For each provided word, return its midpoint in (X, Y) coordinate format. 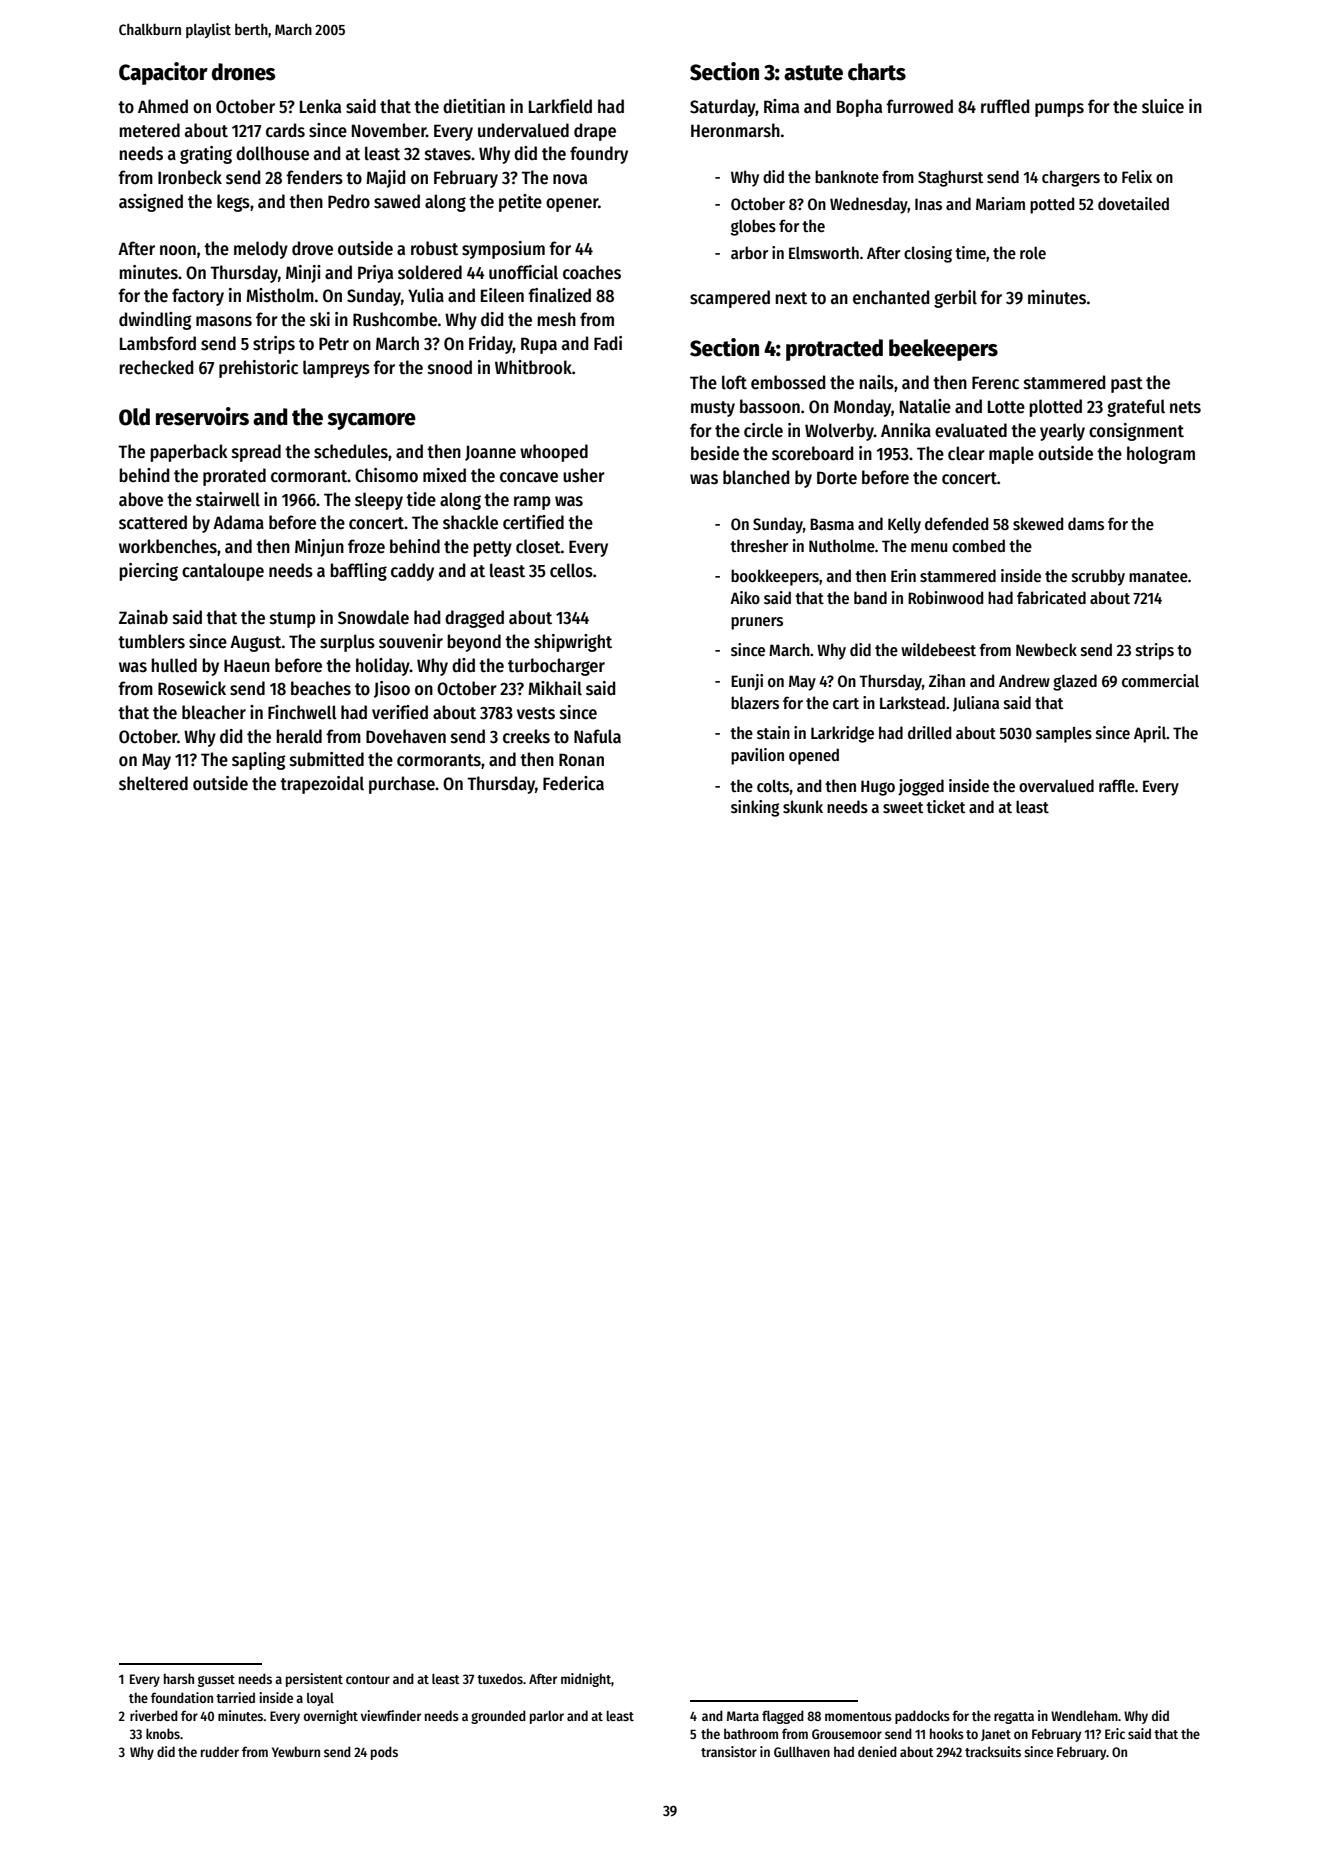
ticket (945, 806)
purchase (402, 785)
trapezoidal (322, 785)
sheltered (153, 783)
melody (261, 250)
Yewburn (296, 1751)
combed (978, 545)
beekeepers (943, 350)
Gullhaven (802, 1751)
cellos (571, 570)
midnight (586, 1680)
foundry (599, 155)
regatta (1014, 1718)
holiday (383, 667)
